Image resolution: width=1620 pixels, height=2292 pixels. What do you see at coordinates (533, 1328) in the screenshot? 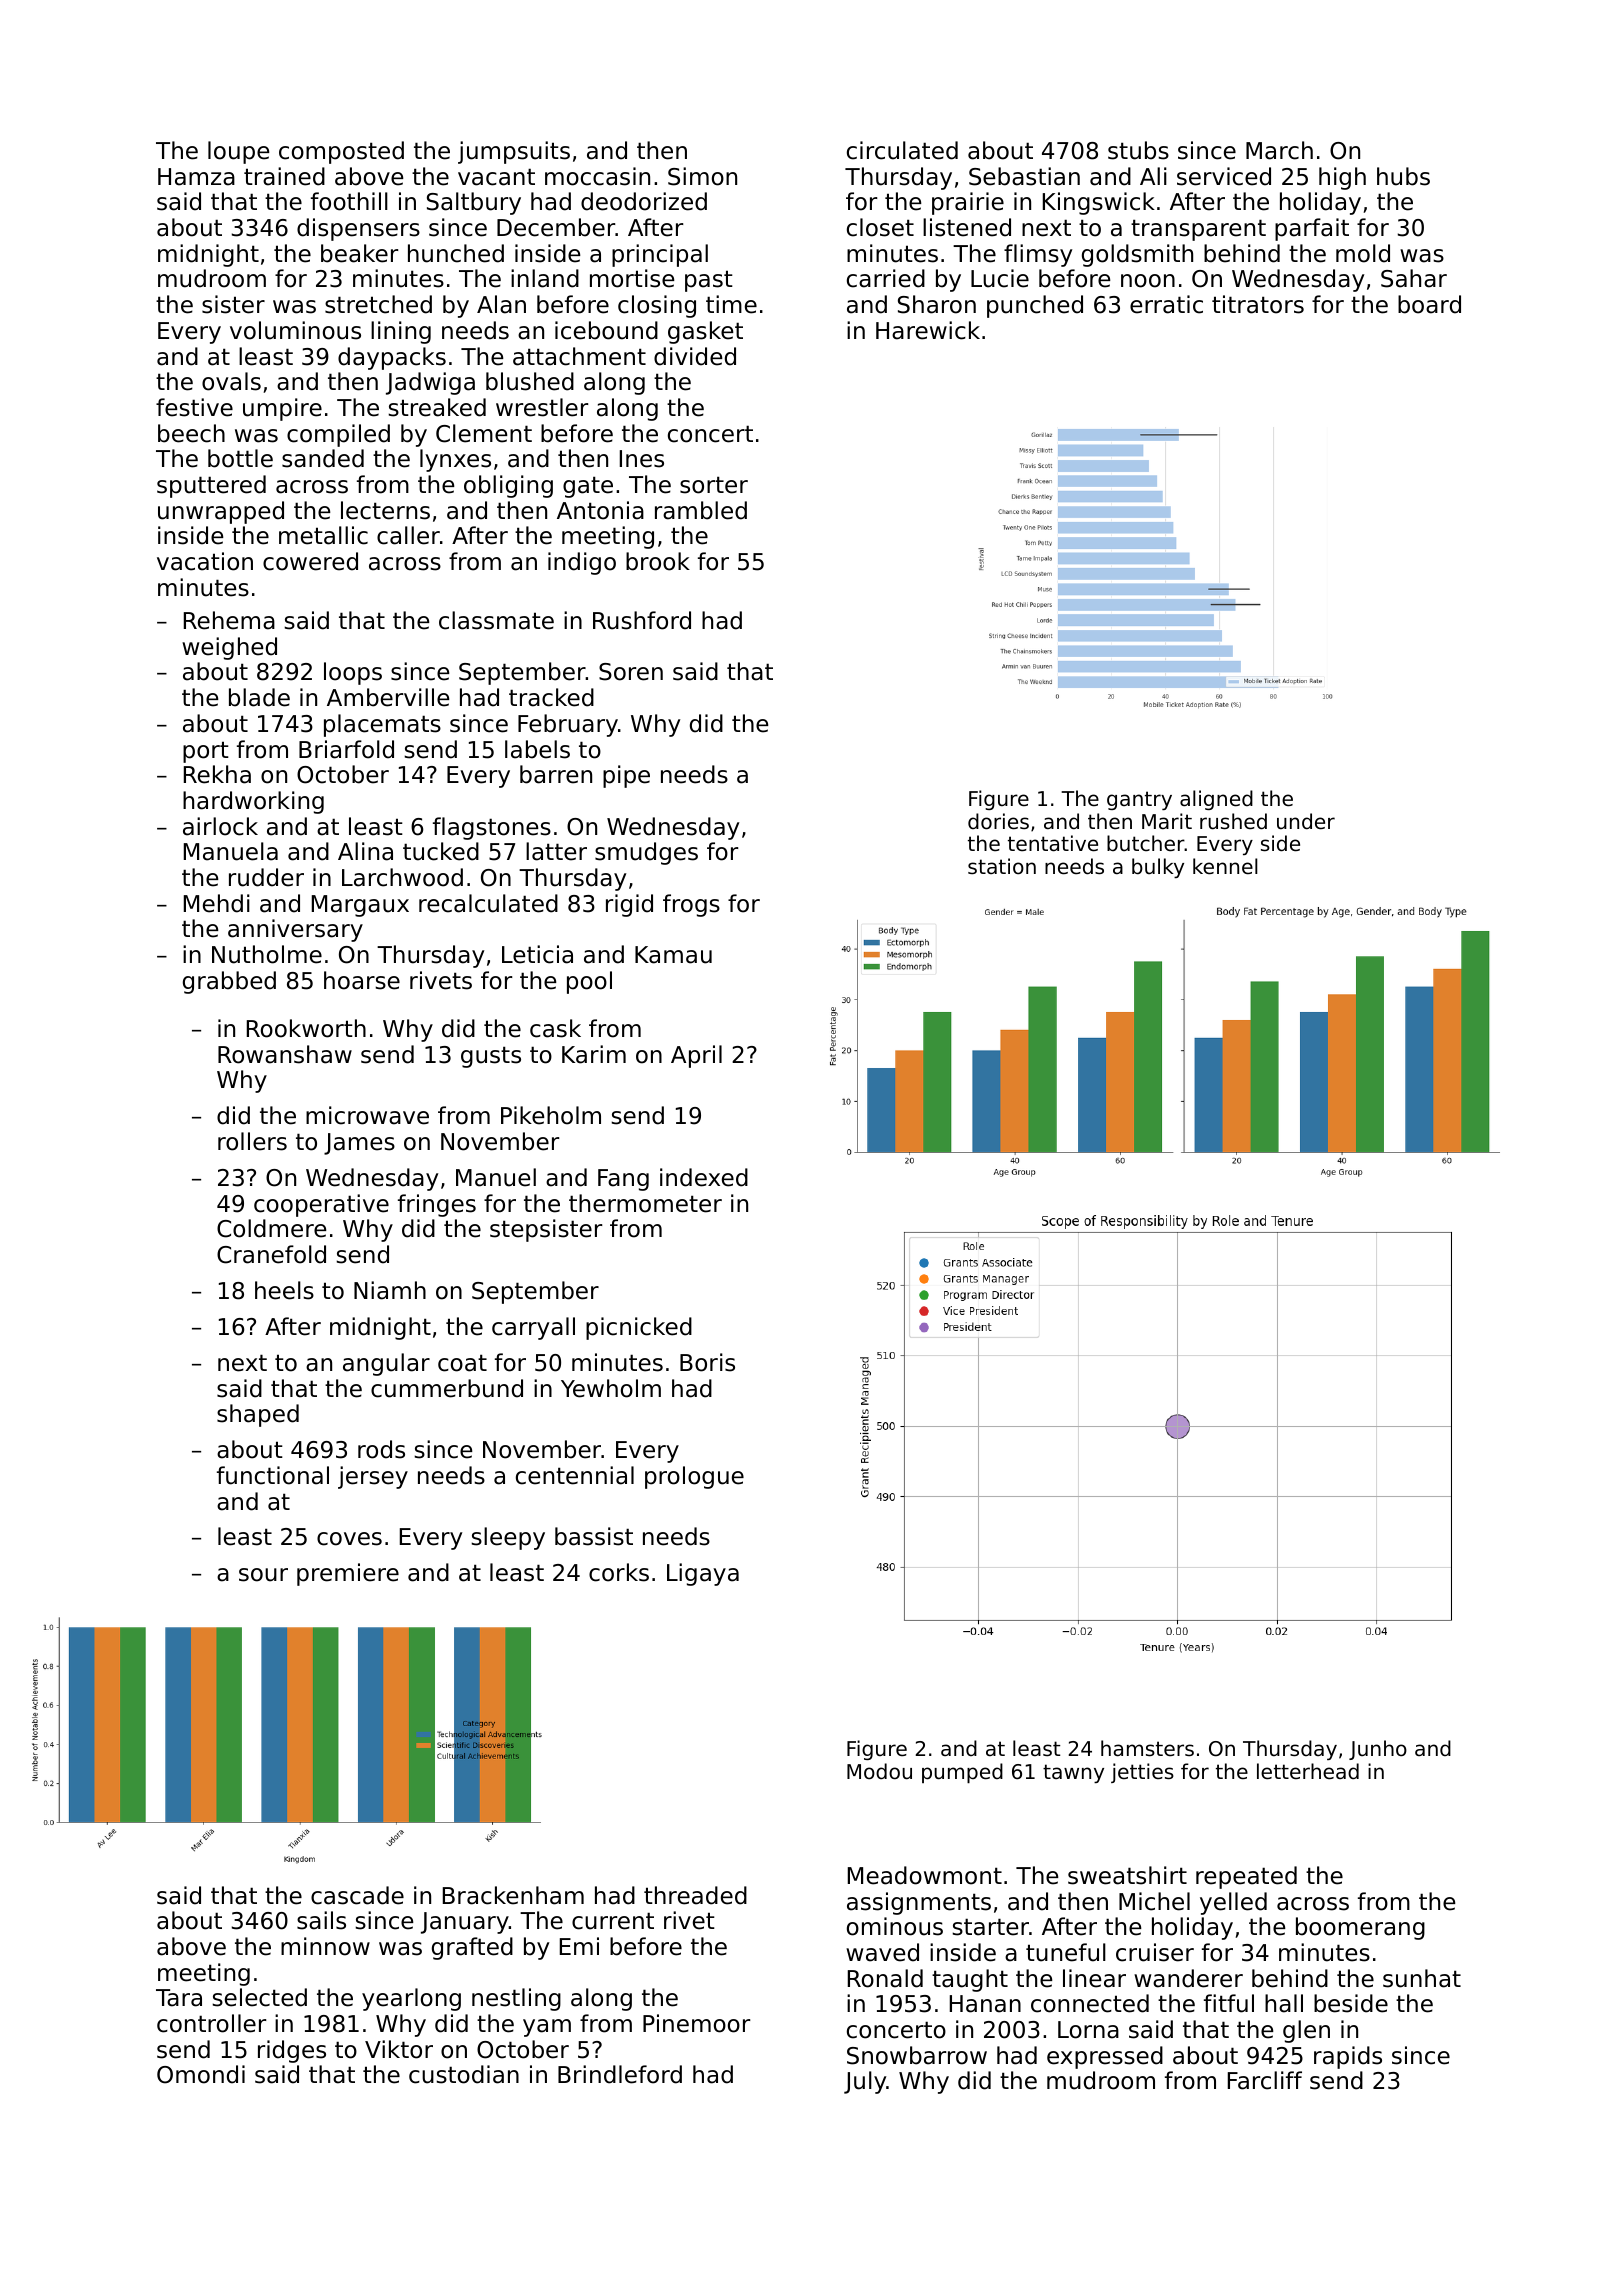
I see `carryall` at bounding box center [533, 1328].
